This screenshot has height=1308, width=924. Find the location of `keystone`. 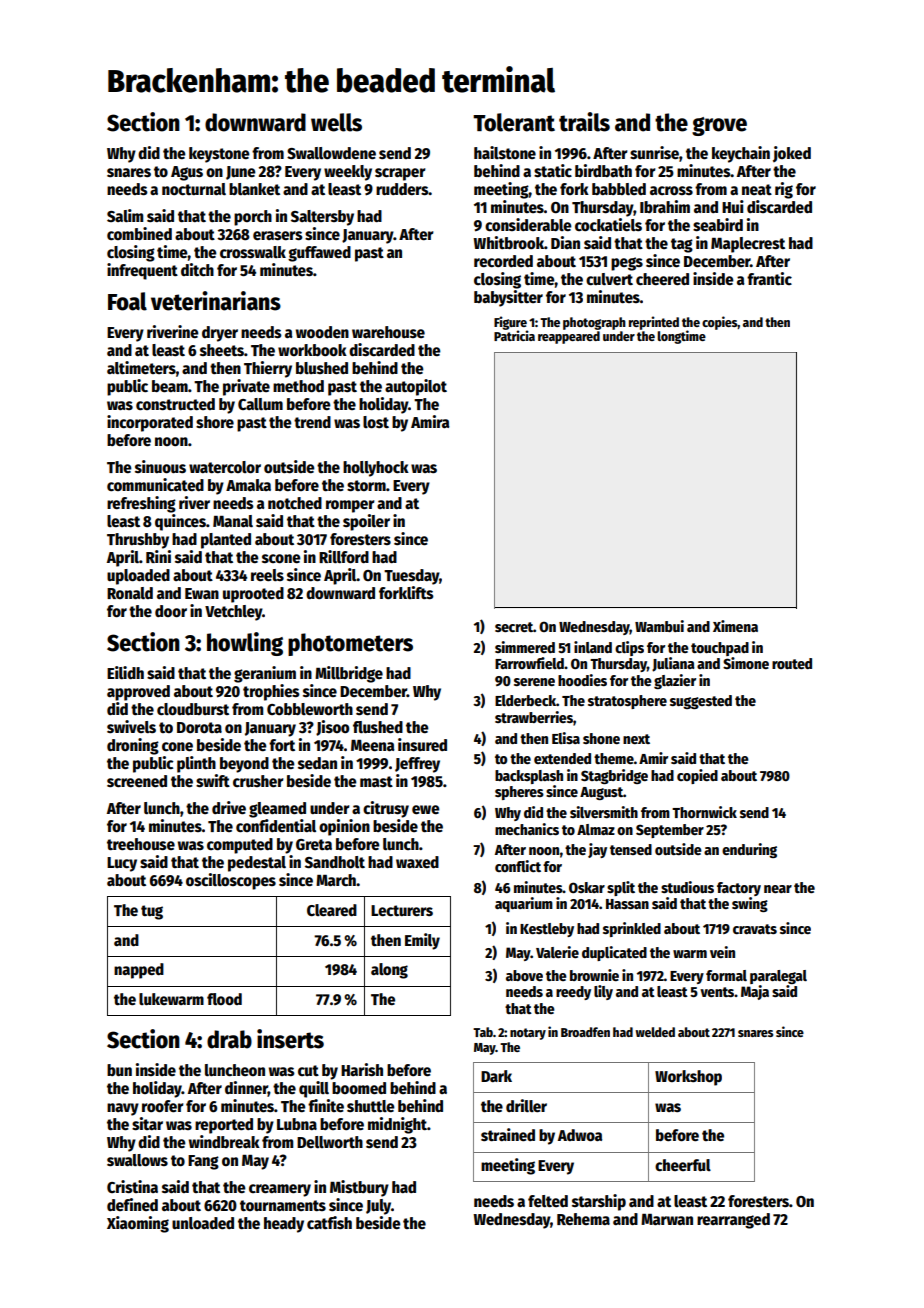

keystone is located at coordinates (219, 155).
